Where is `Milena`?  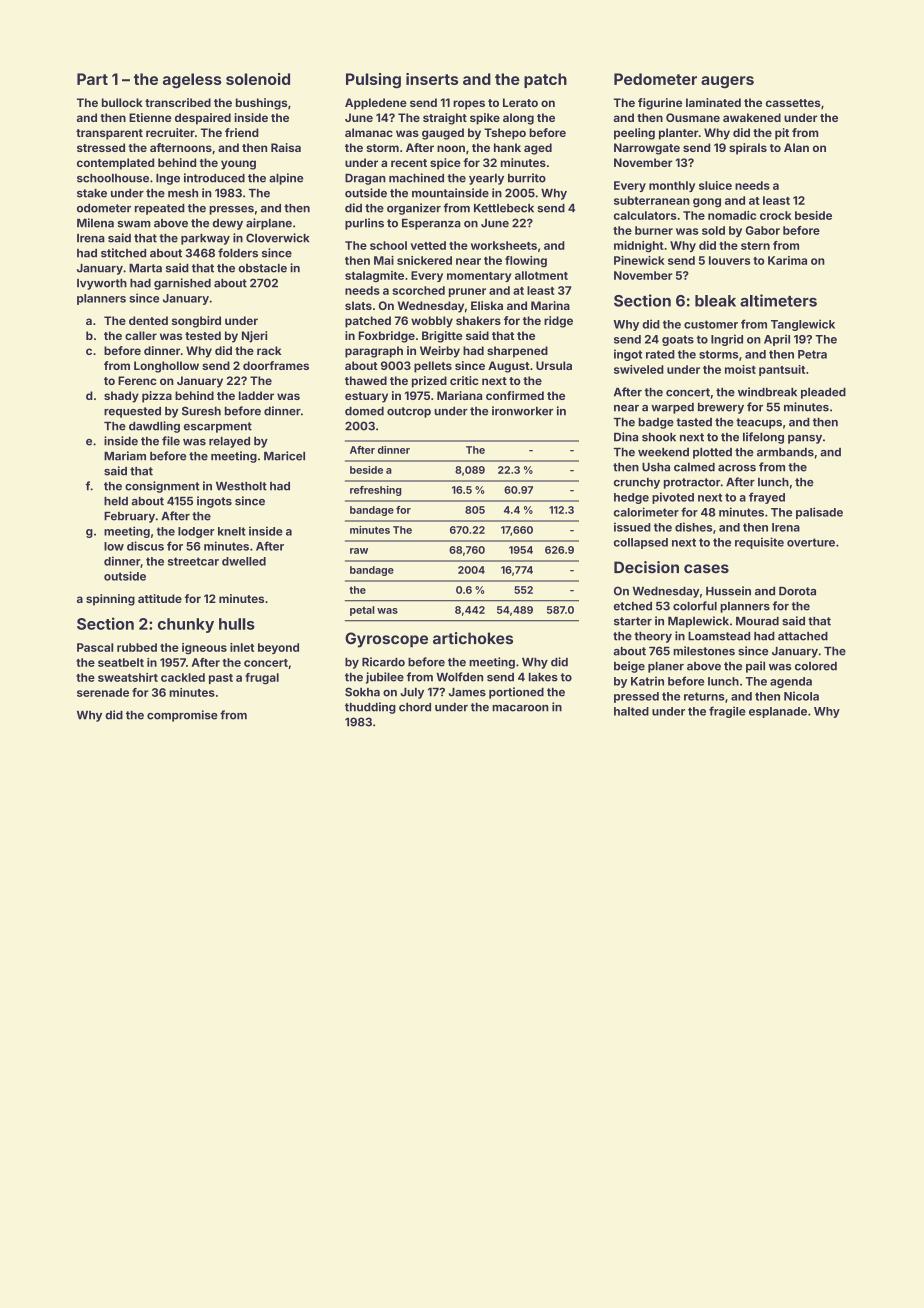
Milena is located at coordinates (95, 223).
